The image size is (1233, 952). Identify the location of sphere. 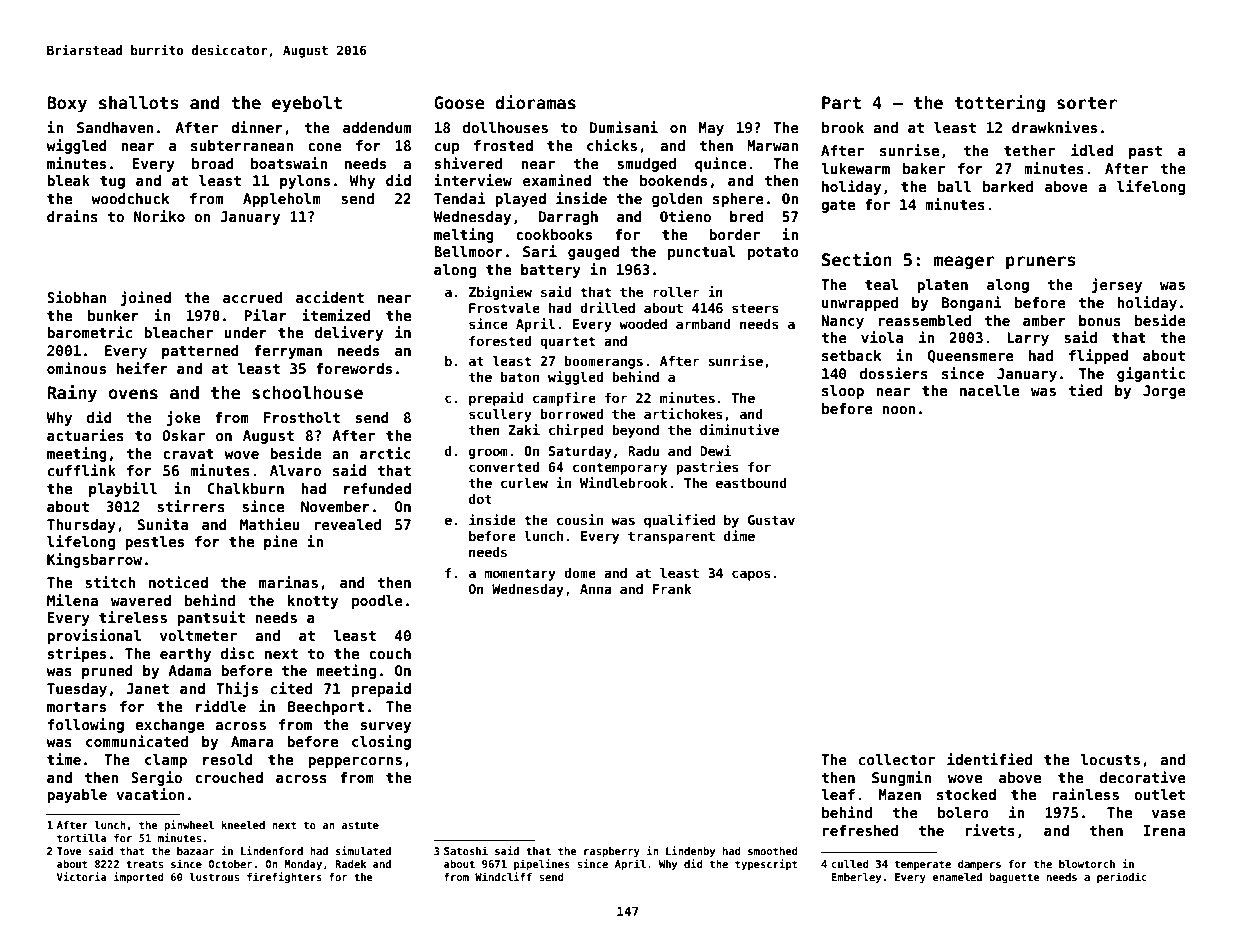
(738, 200).
